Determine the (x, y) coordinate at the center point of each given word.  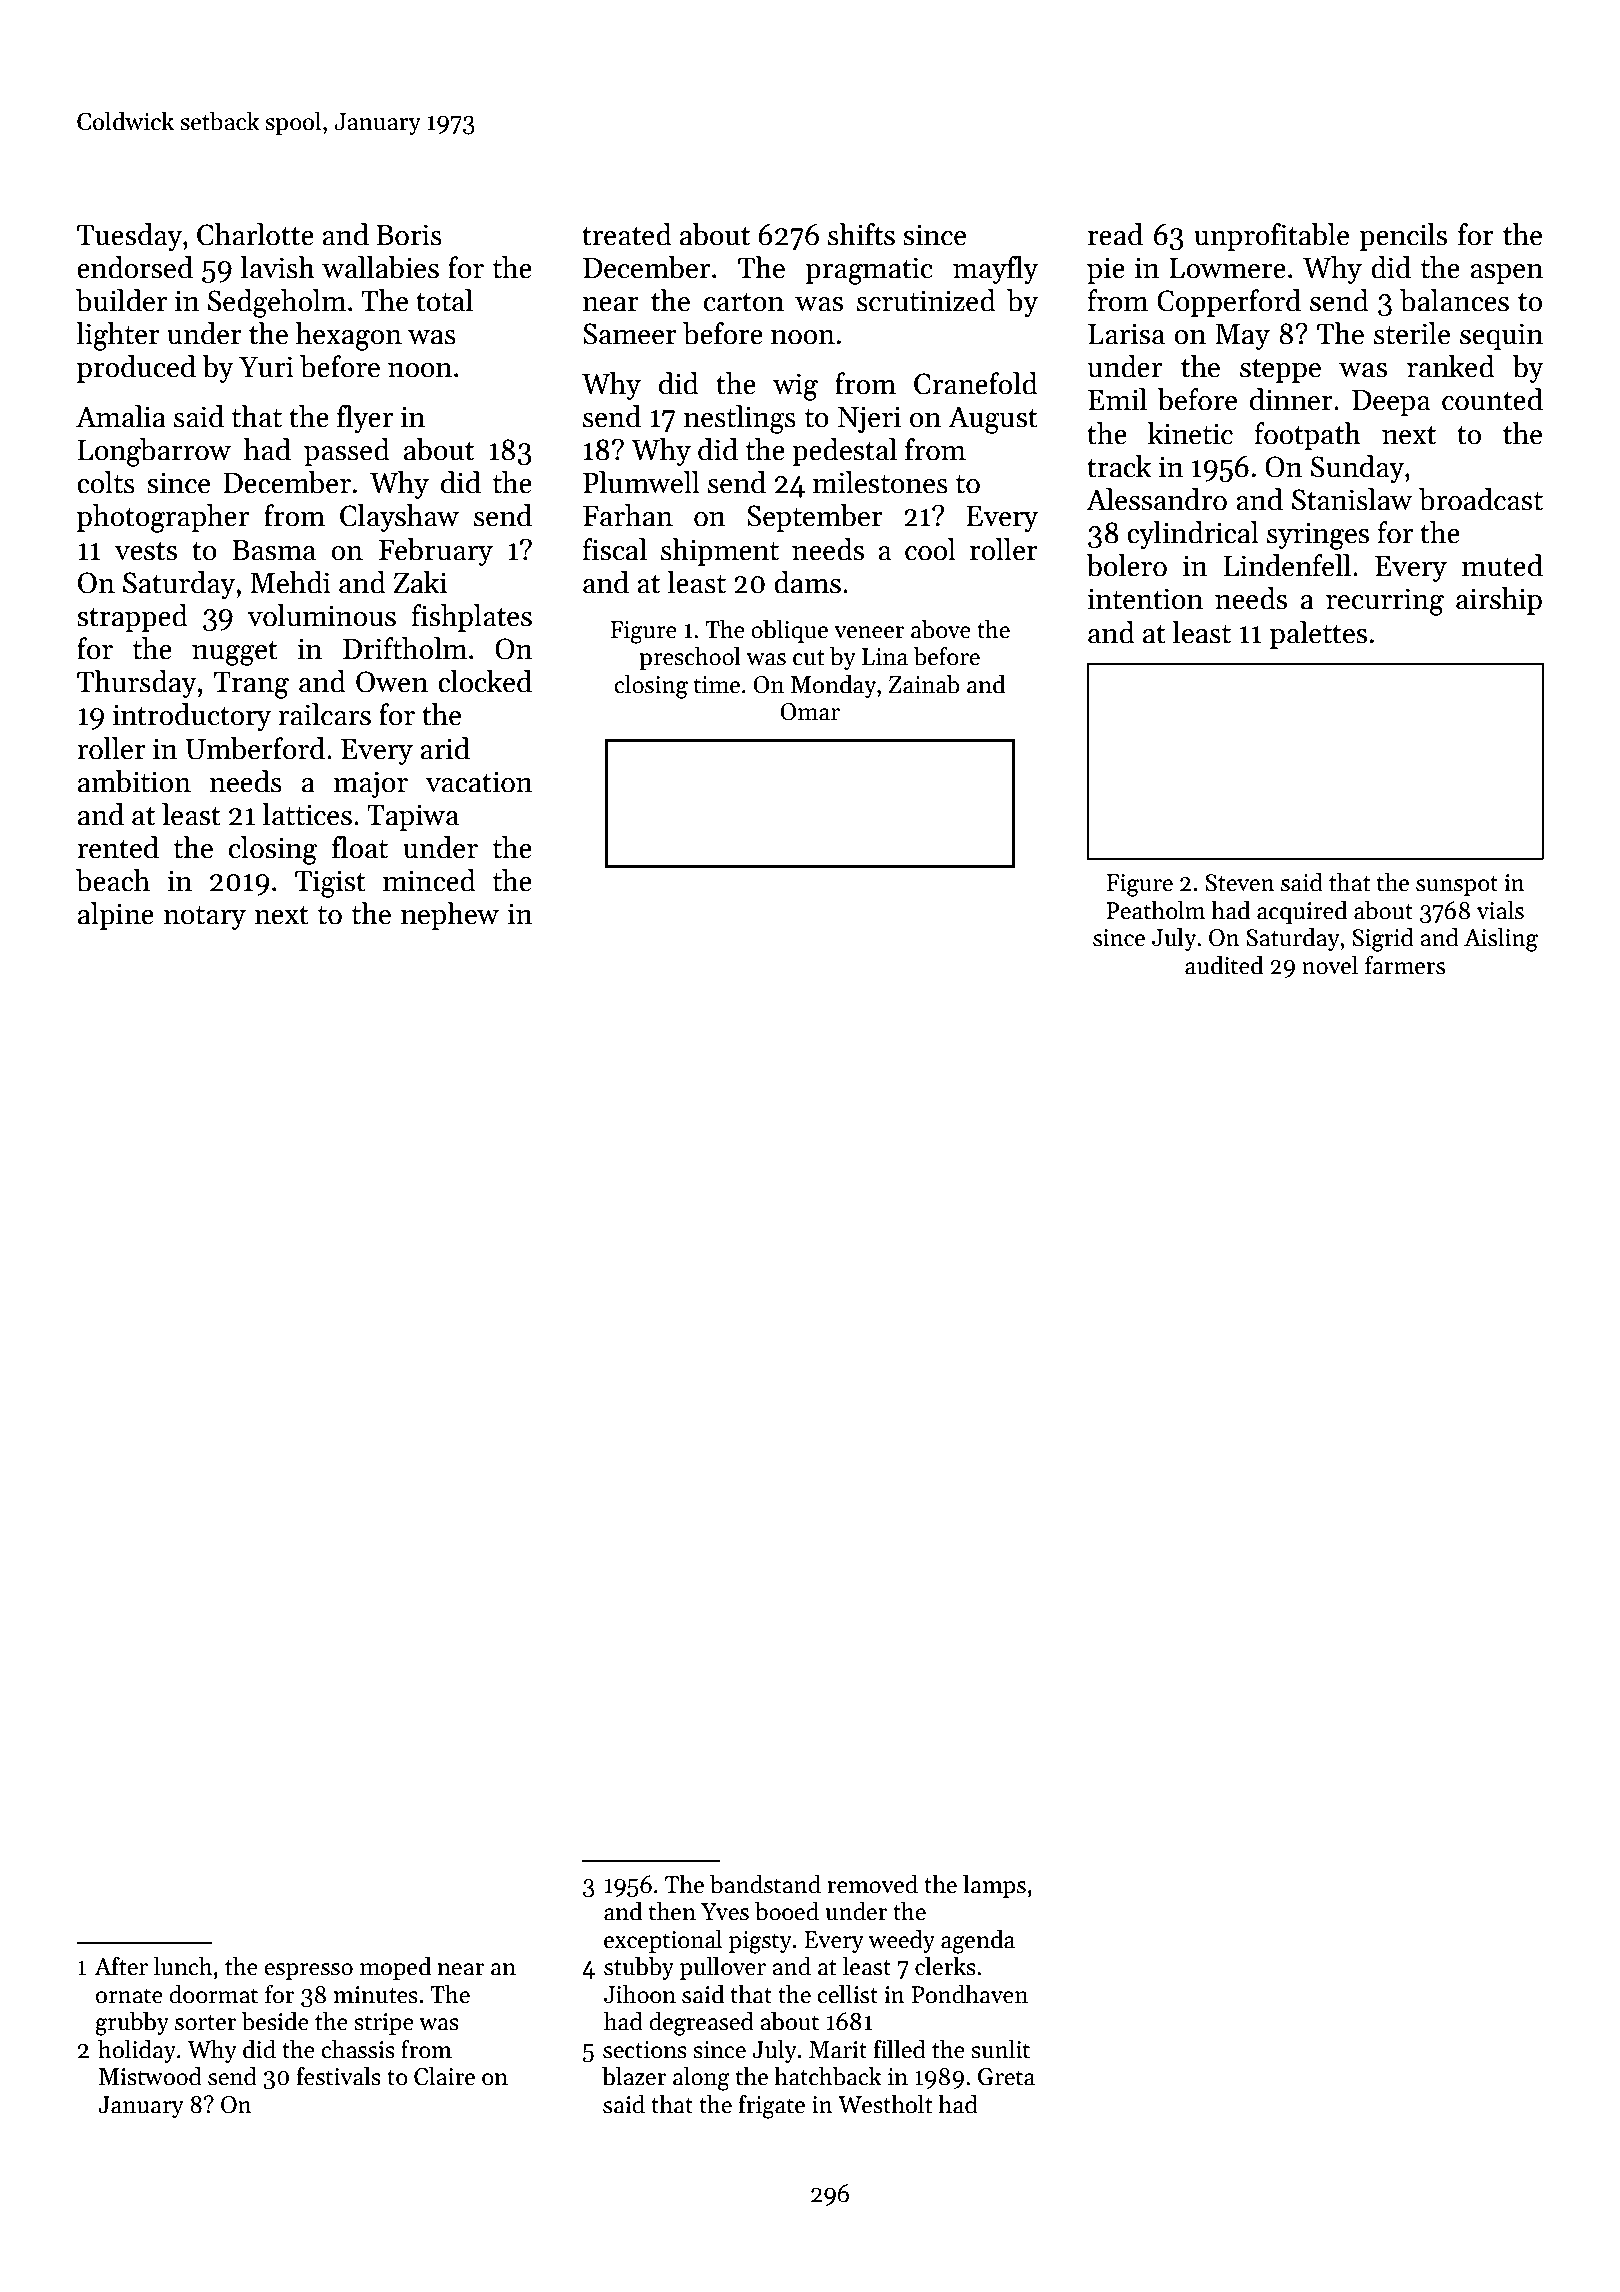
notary (204, 918)
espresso (308, 1971)
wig (795, 387)
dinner (1291, 399)
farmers (1405, 965)
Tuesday (129, 237)
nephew (450, 916)
